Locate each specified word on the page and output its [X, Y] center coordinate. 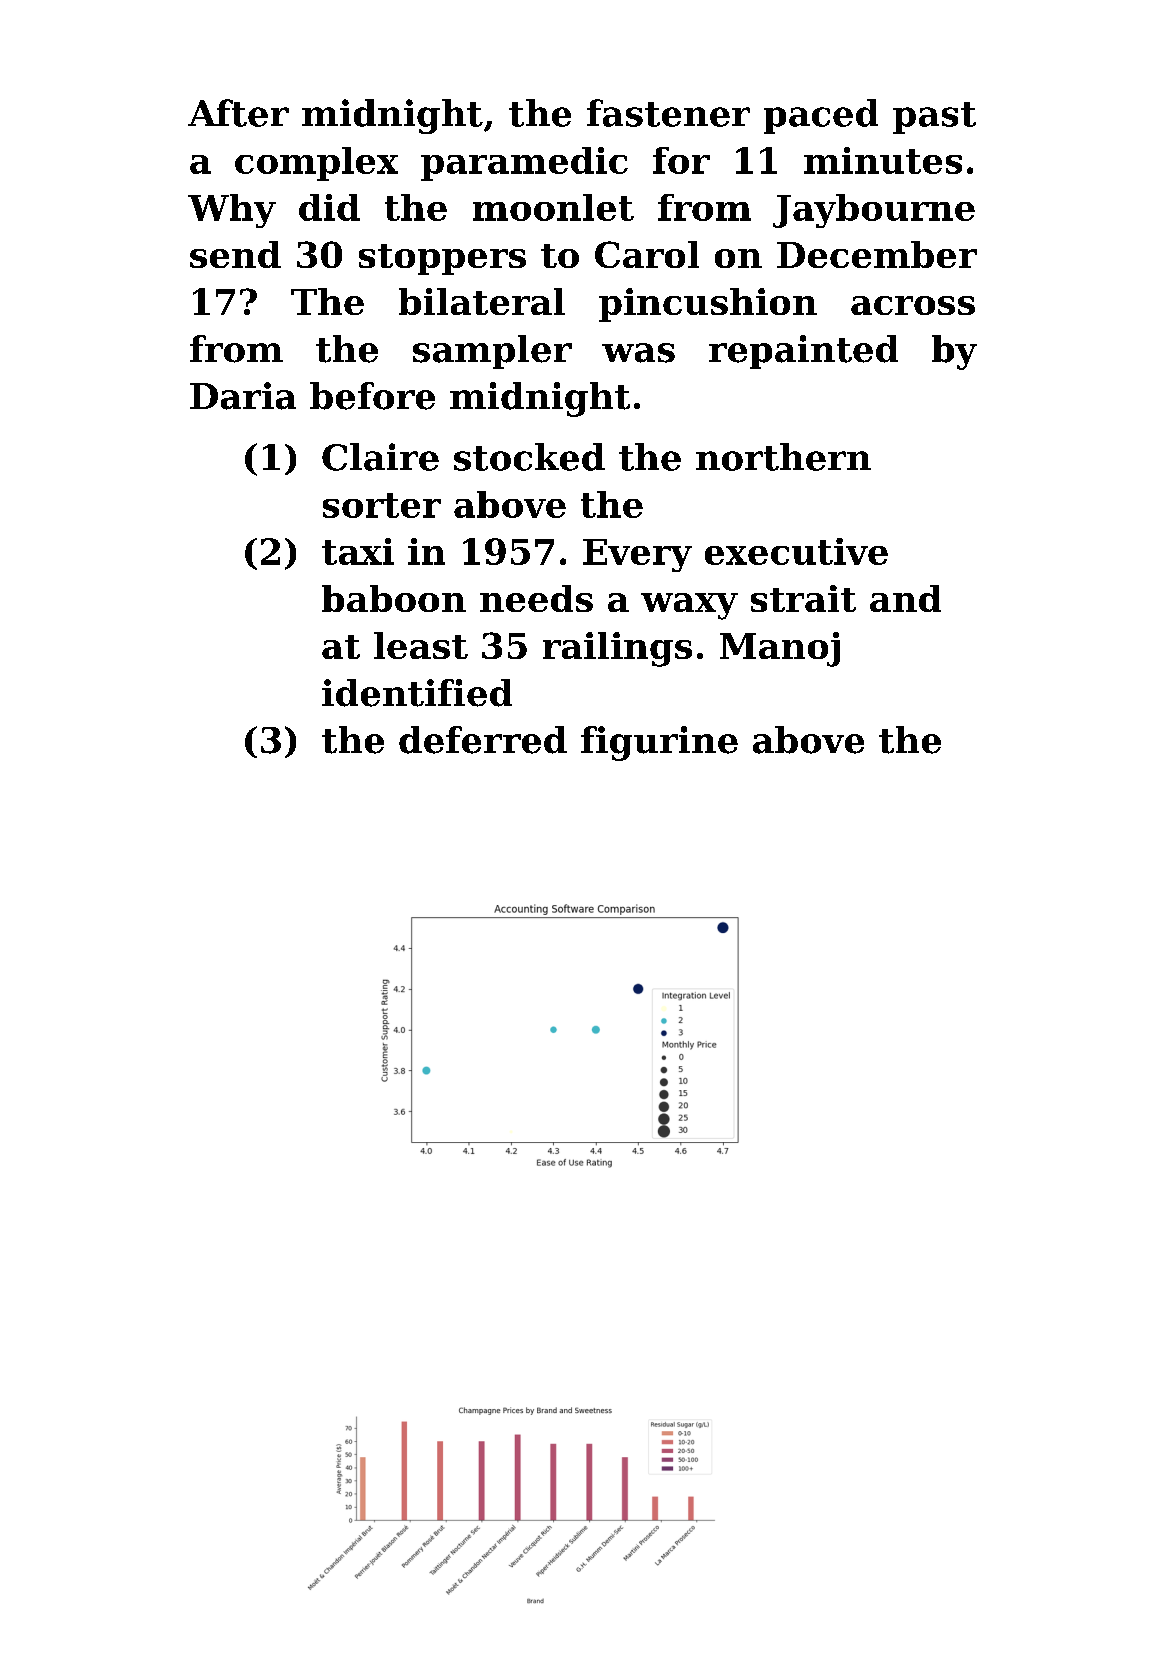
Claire [380, 457]
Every [637, 555]
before [372, 396]
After [238, 113]
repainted [803, 352]
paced [821, 116]
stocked [529, 457]
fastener [668, 113]
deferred [483, 740]
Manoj [780, 649]
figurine [659, 743]
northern [783, 457]
